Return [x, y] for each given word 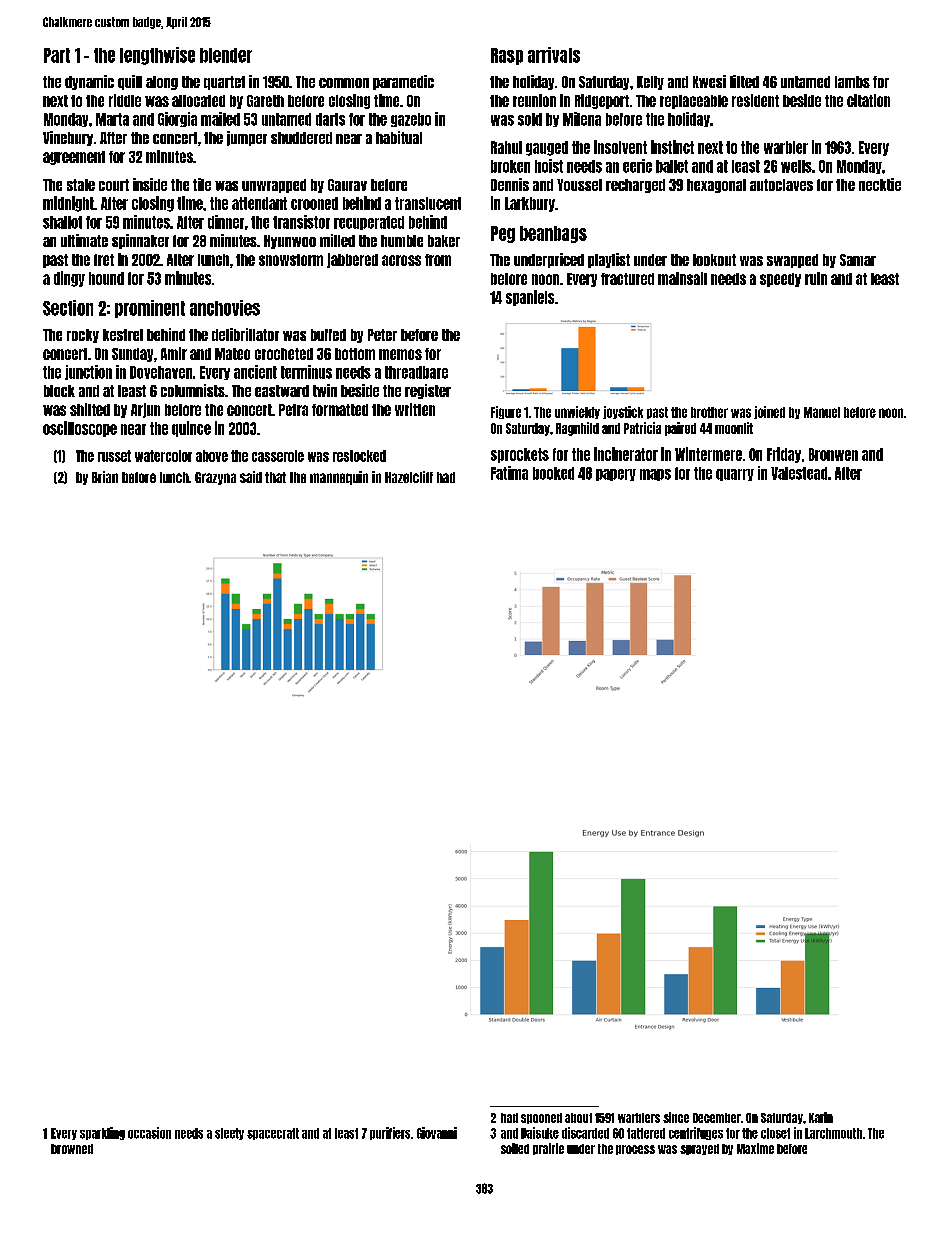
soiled [515, 1148]
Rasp [507, 56]
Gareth [265, 101]
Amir [174, 353]
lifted [744, 81]
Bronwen [833, 454]
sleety [229, 1134]
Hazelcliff [409, 477]
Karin [821, 1117]
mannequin [339, 478]
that [275, 477]
